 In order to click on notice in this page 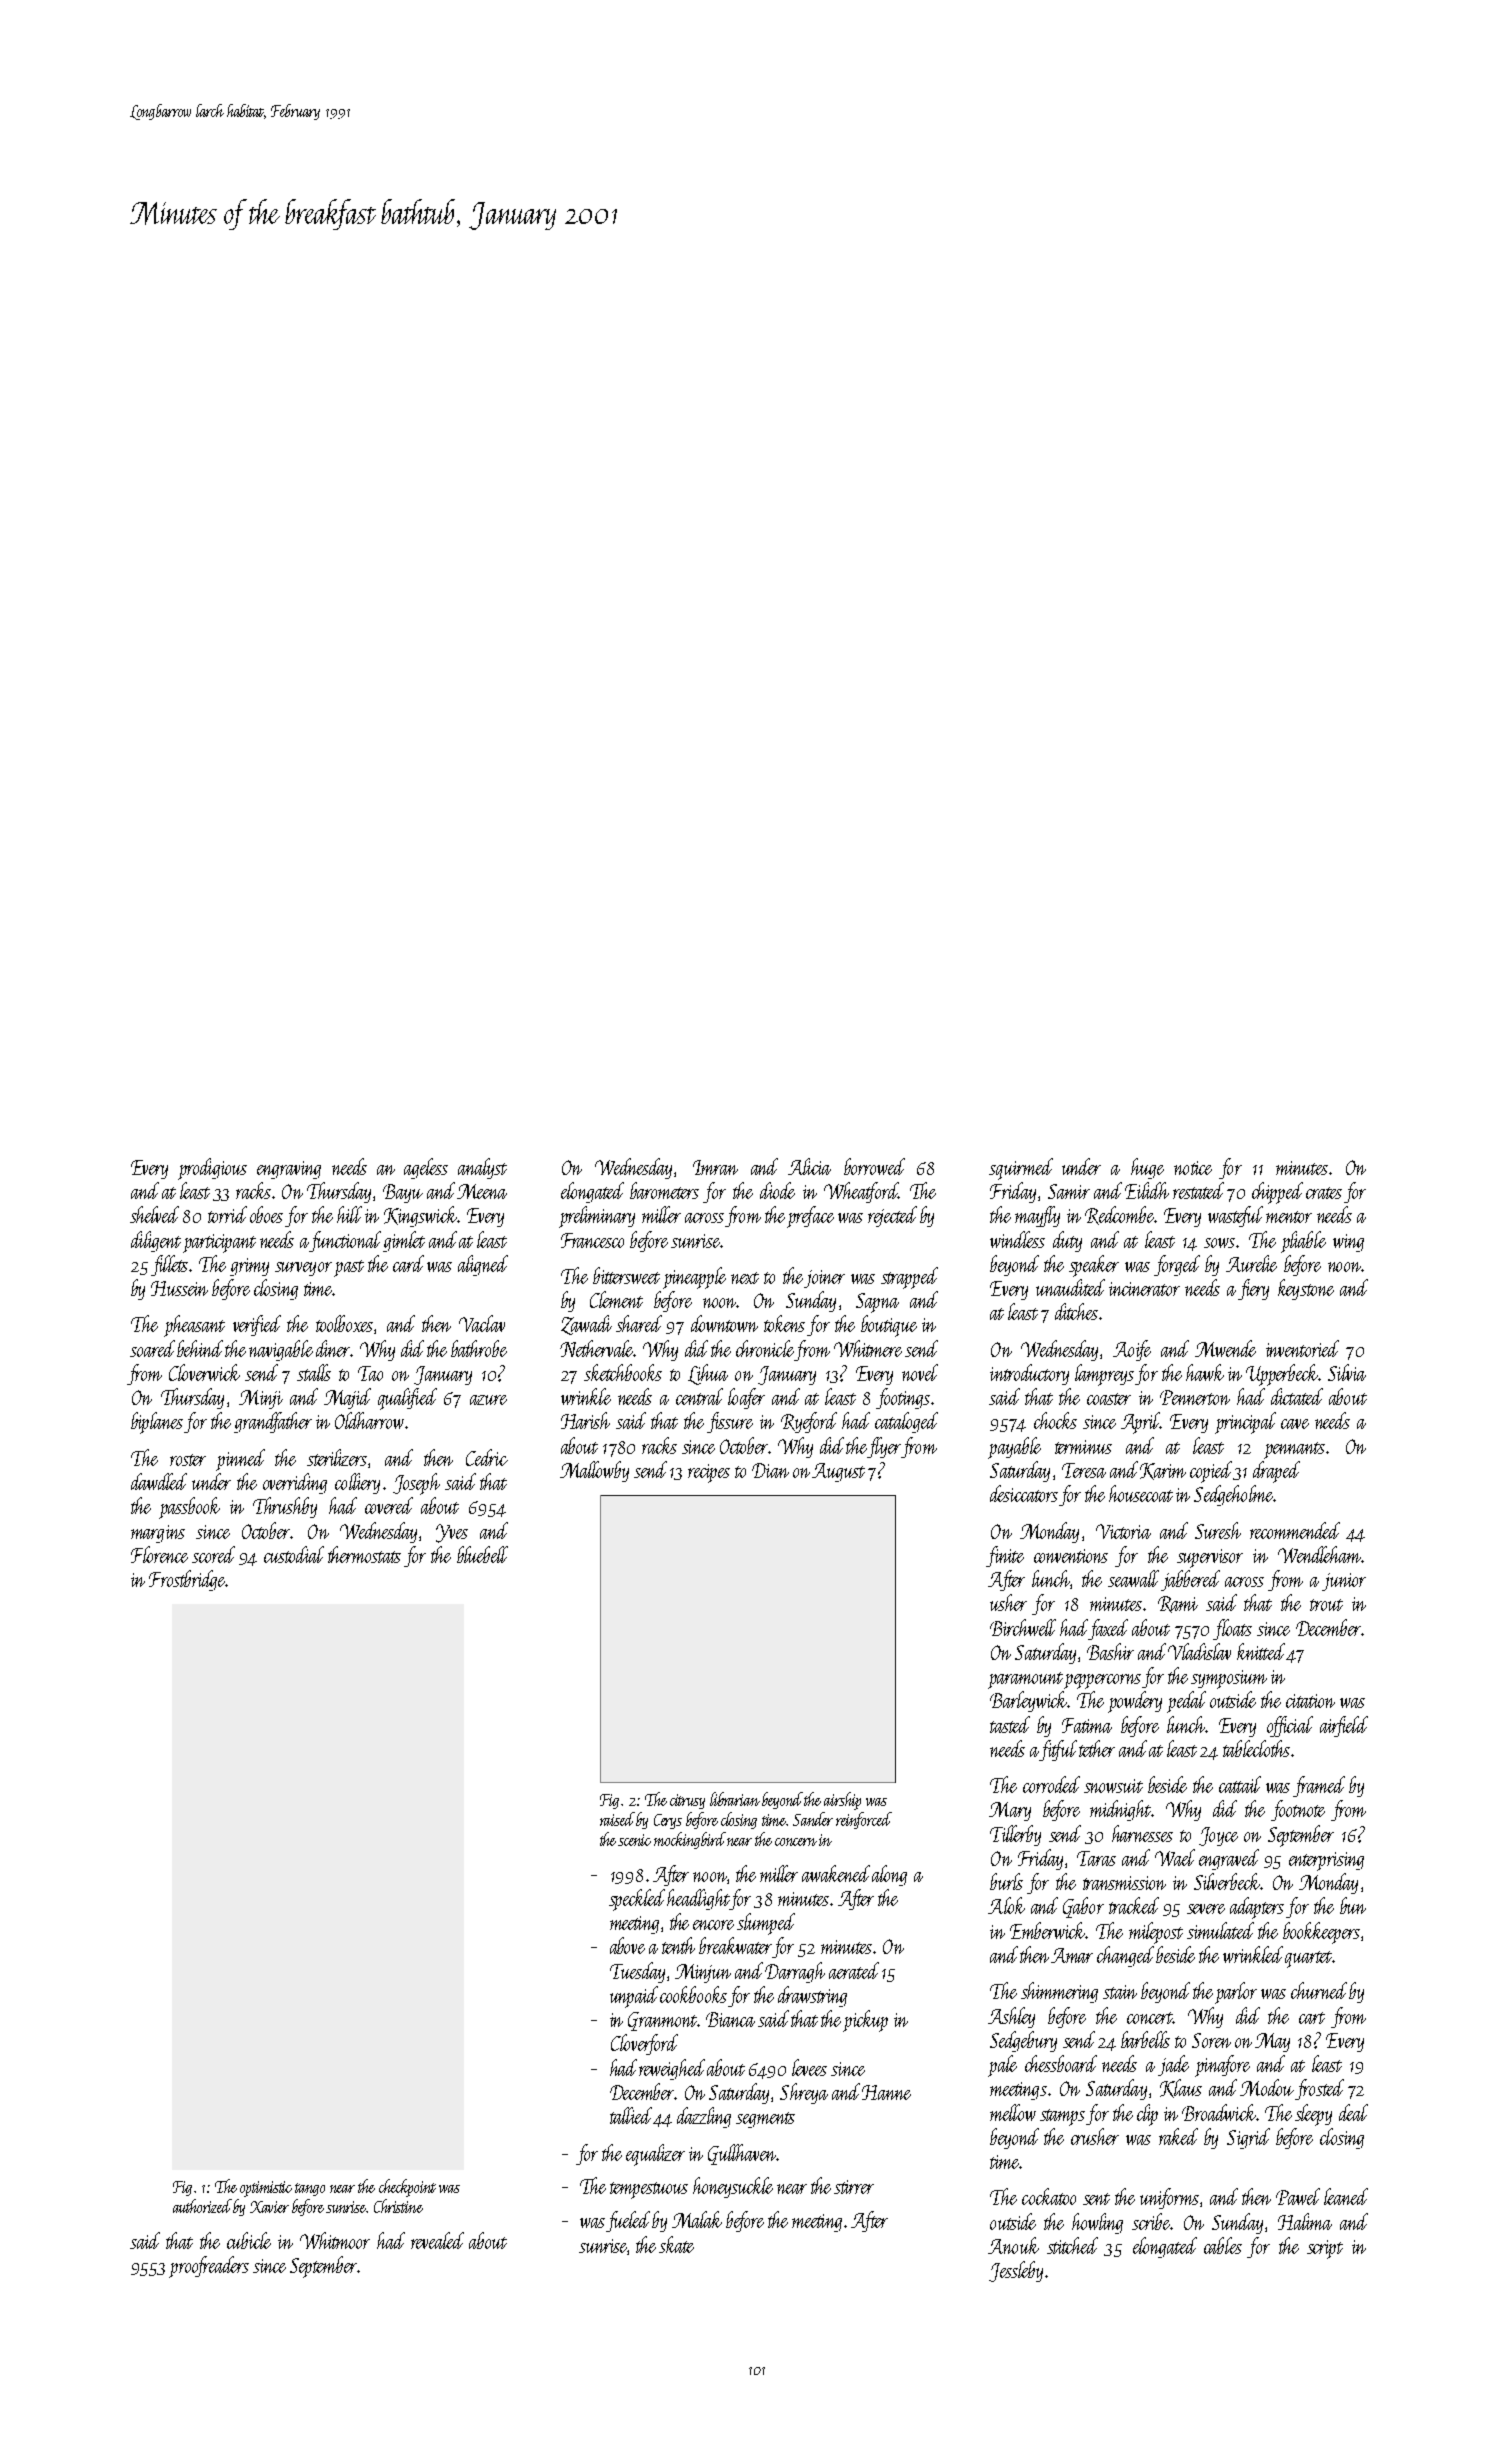, I will do `click(1193, 1168)`.
